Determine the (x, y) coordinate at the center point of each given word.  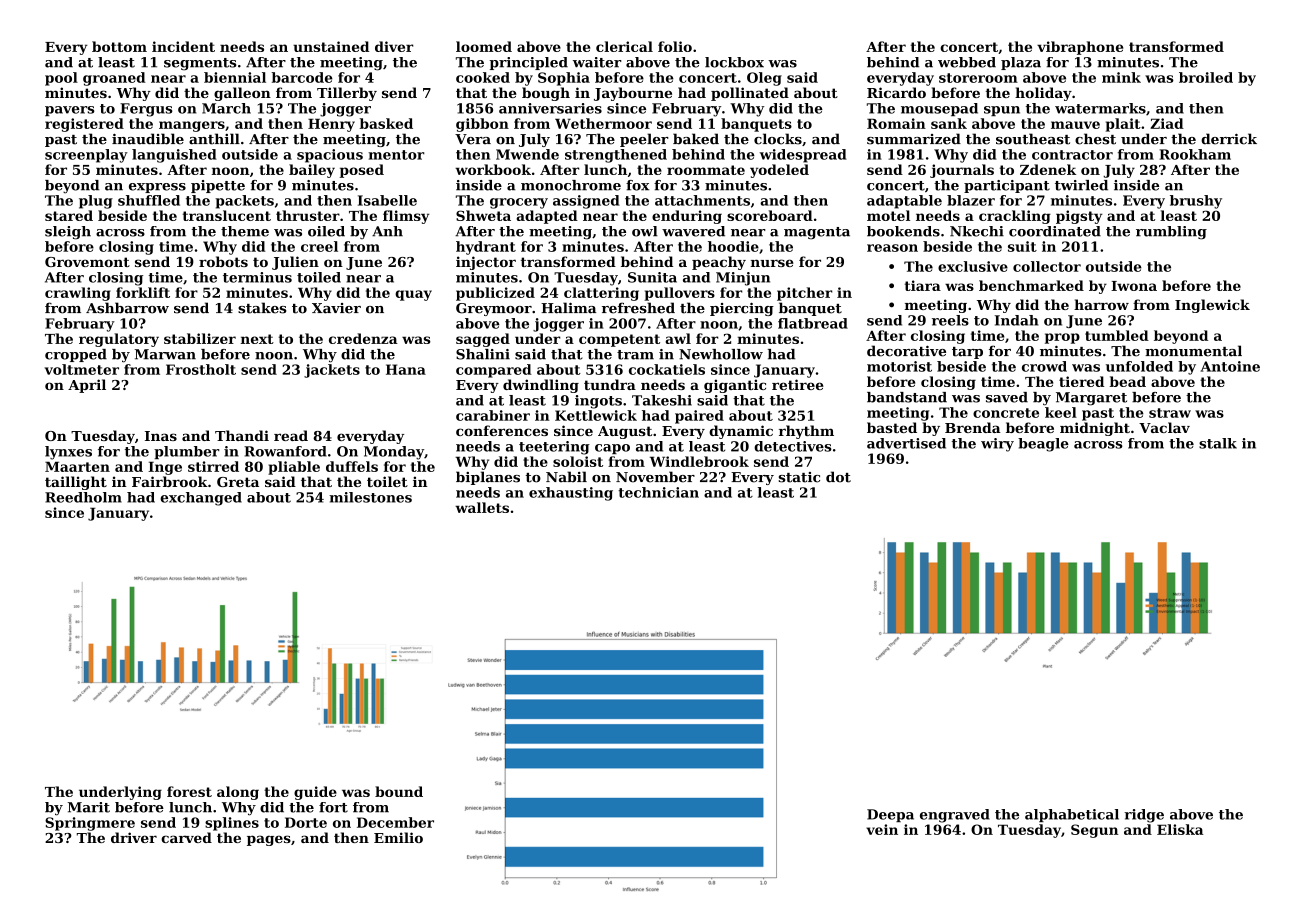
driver (134, 837)
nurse (772, 263)
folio (675, 46)
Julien (295, 263)
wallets (482, 507)
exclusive (973, 266)
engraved (955, 816)
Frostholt (201, 369)
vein (882, 829)
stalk (1218, 443)
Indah (1016, 320)
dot (838, 477)
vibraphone (1080, 48)
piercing (742, 309)
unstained (331, 46)
